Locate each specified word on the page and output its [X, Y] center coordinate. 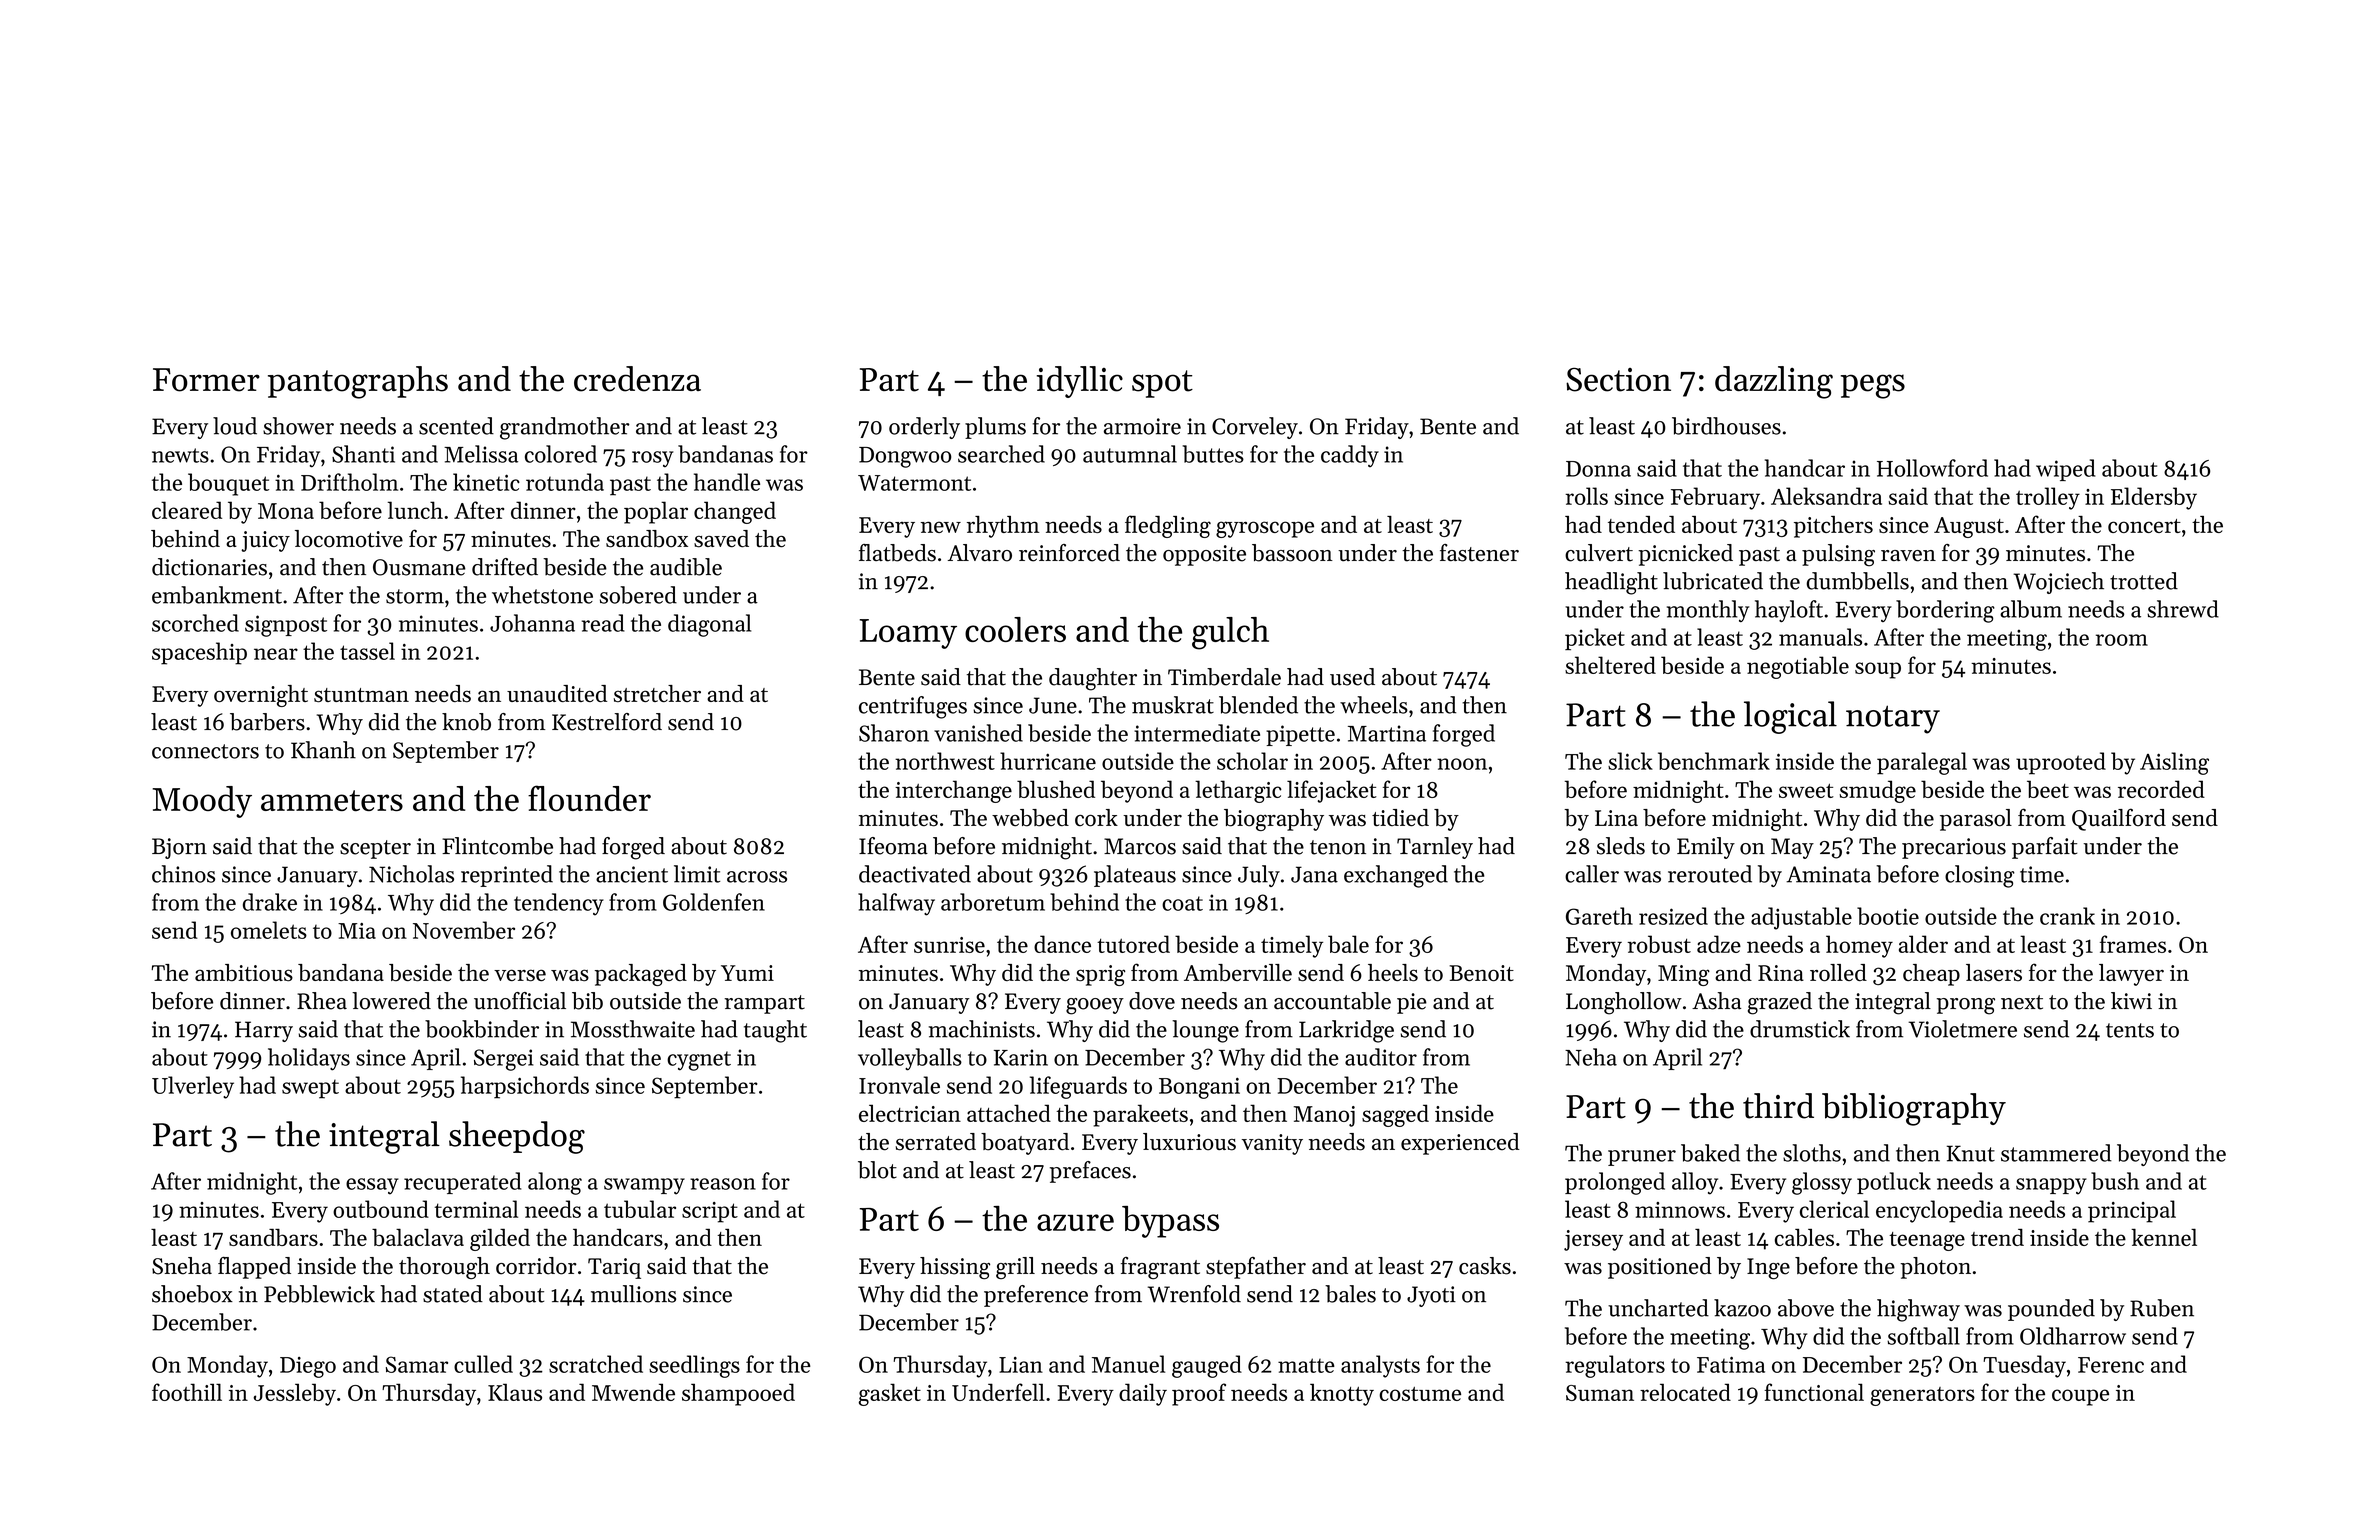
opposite [1204, 555]
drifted [505, 567]
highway [1918, 1310]
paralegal [1922, 763]
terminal [476, 1209]
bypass [1170, 1222]
